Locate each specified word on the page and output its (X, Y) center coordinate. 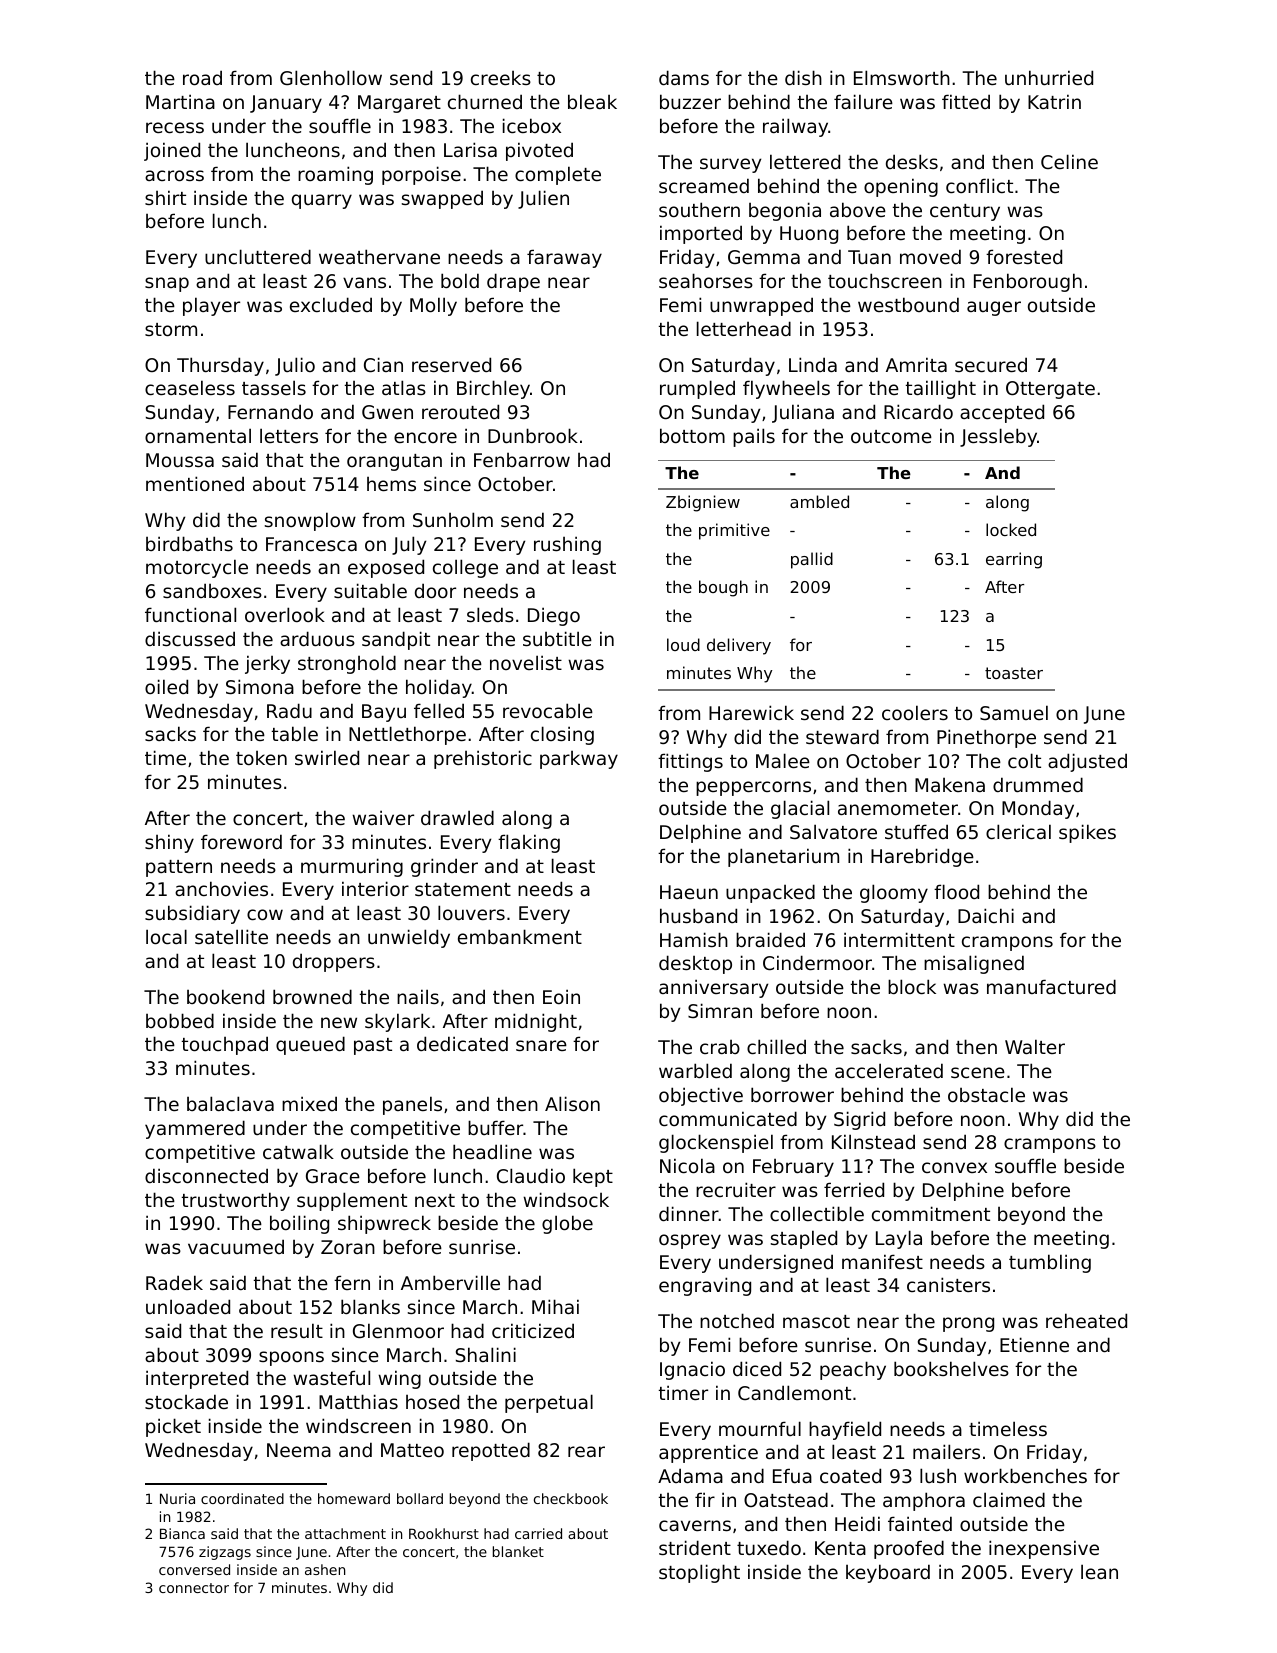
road (202, 77)
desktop (695, 964)
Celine (1069, 161)
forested (1024, 256)
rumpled (697, 389)
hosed (432, 1401)
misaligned (974, 964)
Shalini (486, 1354)
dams (684, 77)
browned (312, 996)
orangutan (394, 462)
